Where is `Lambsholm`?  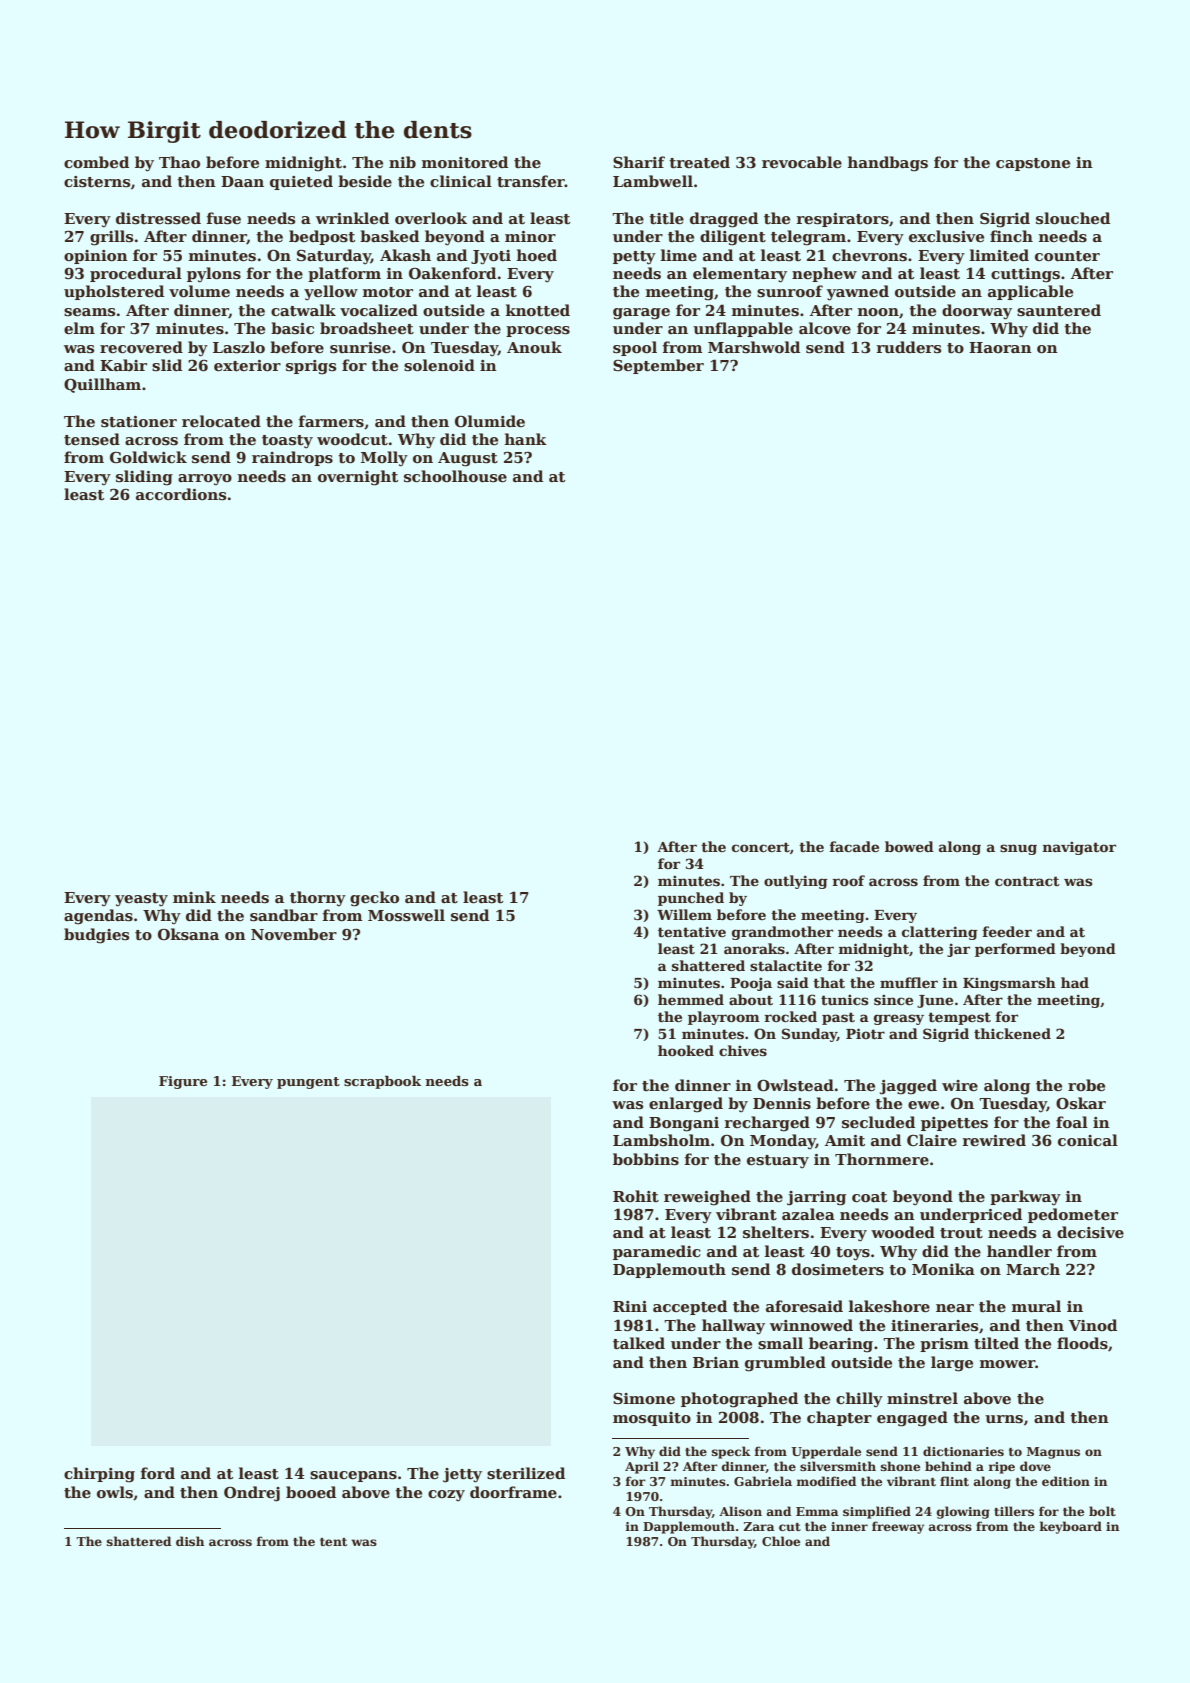 Lambsholm is located at coordinates (661, 1140).
